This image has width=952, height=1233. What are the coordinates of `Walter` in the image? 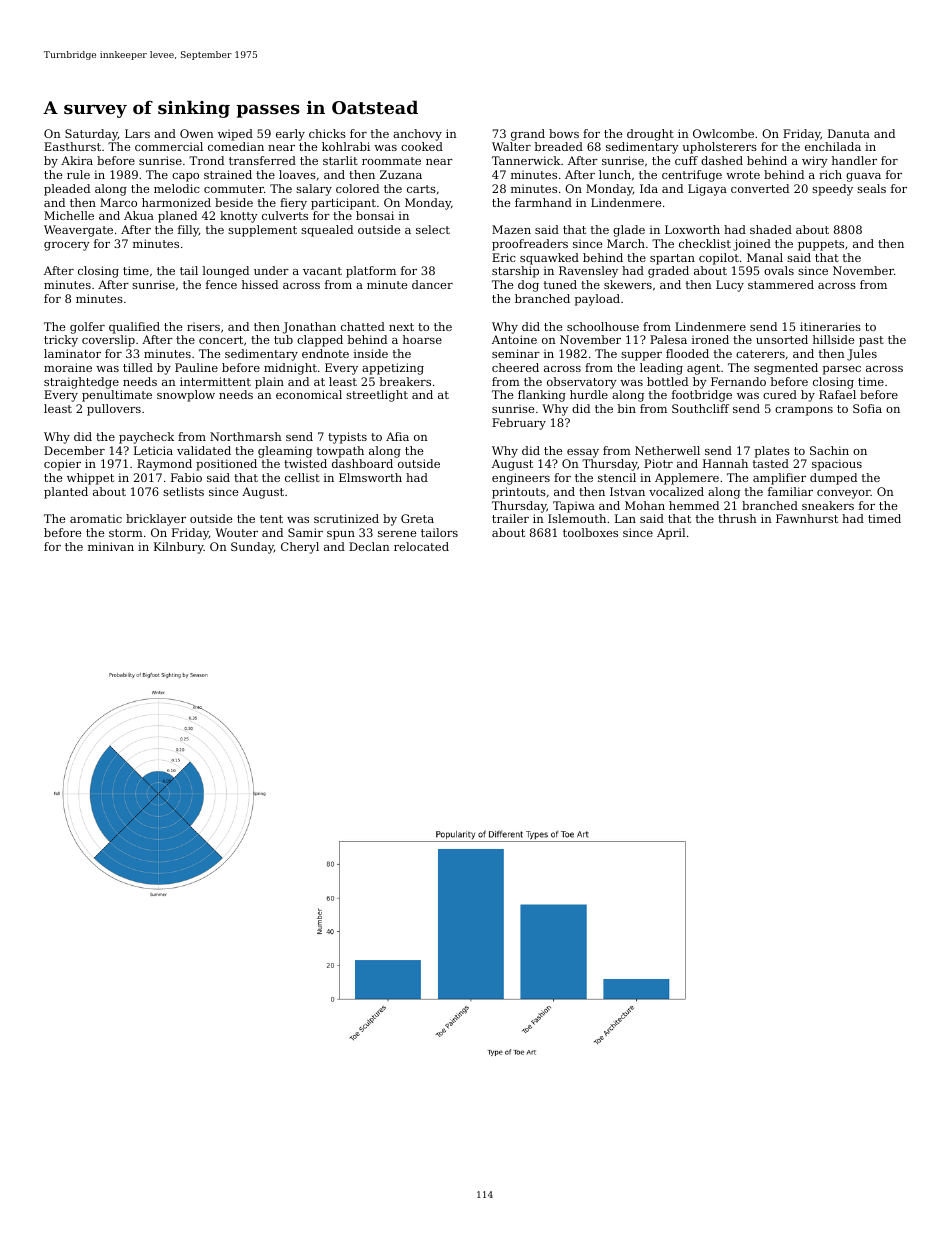 It's located at (511, 146).
